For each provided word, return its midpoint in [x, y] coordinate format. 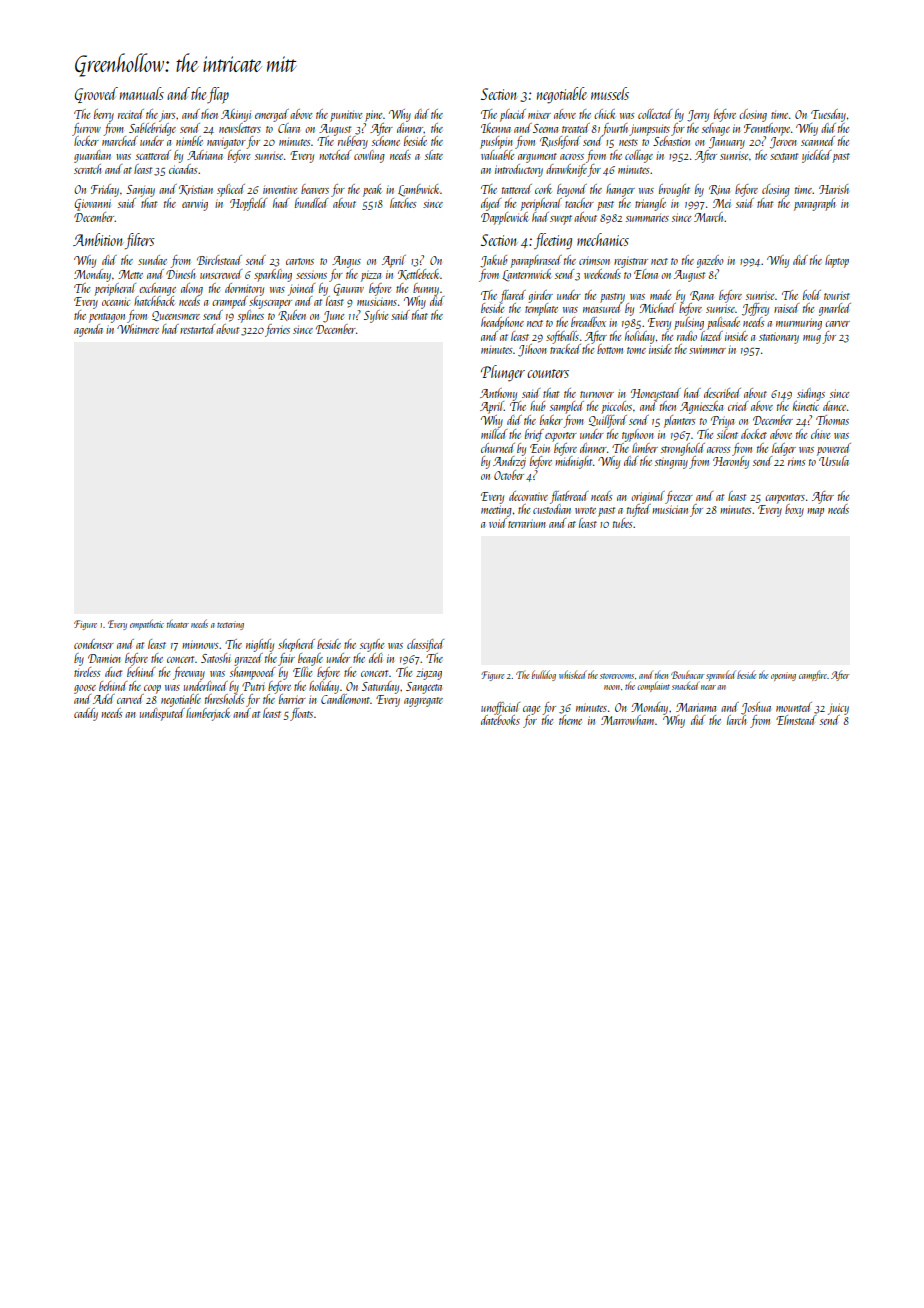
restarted [197, 329]
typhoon [638, 435]
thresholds [224, 699]
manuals [142, 93]
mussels [610, 93]
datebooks [500, 720]
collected [655, 114]
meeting [496, 511]
